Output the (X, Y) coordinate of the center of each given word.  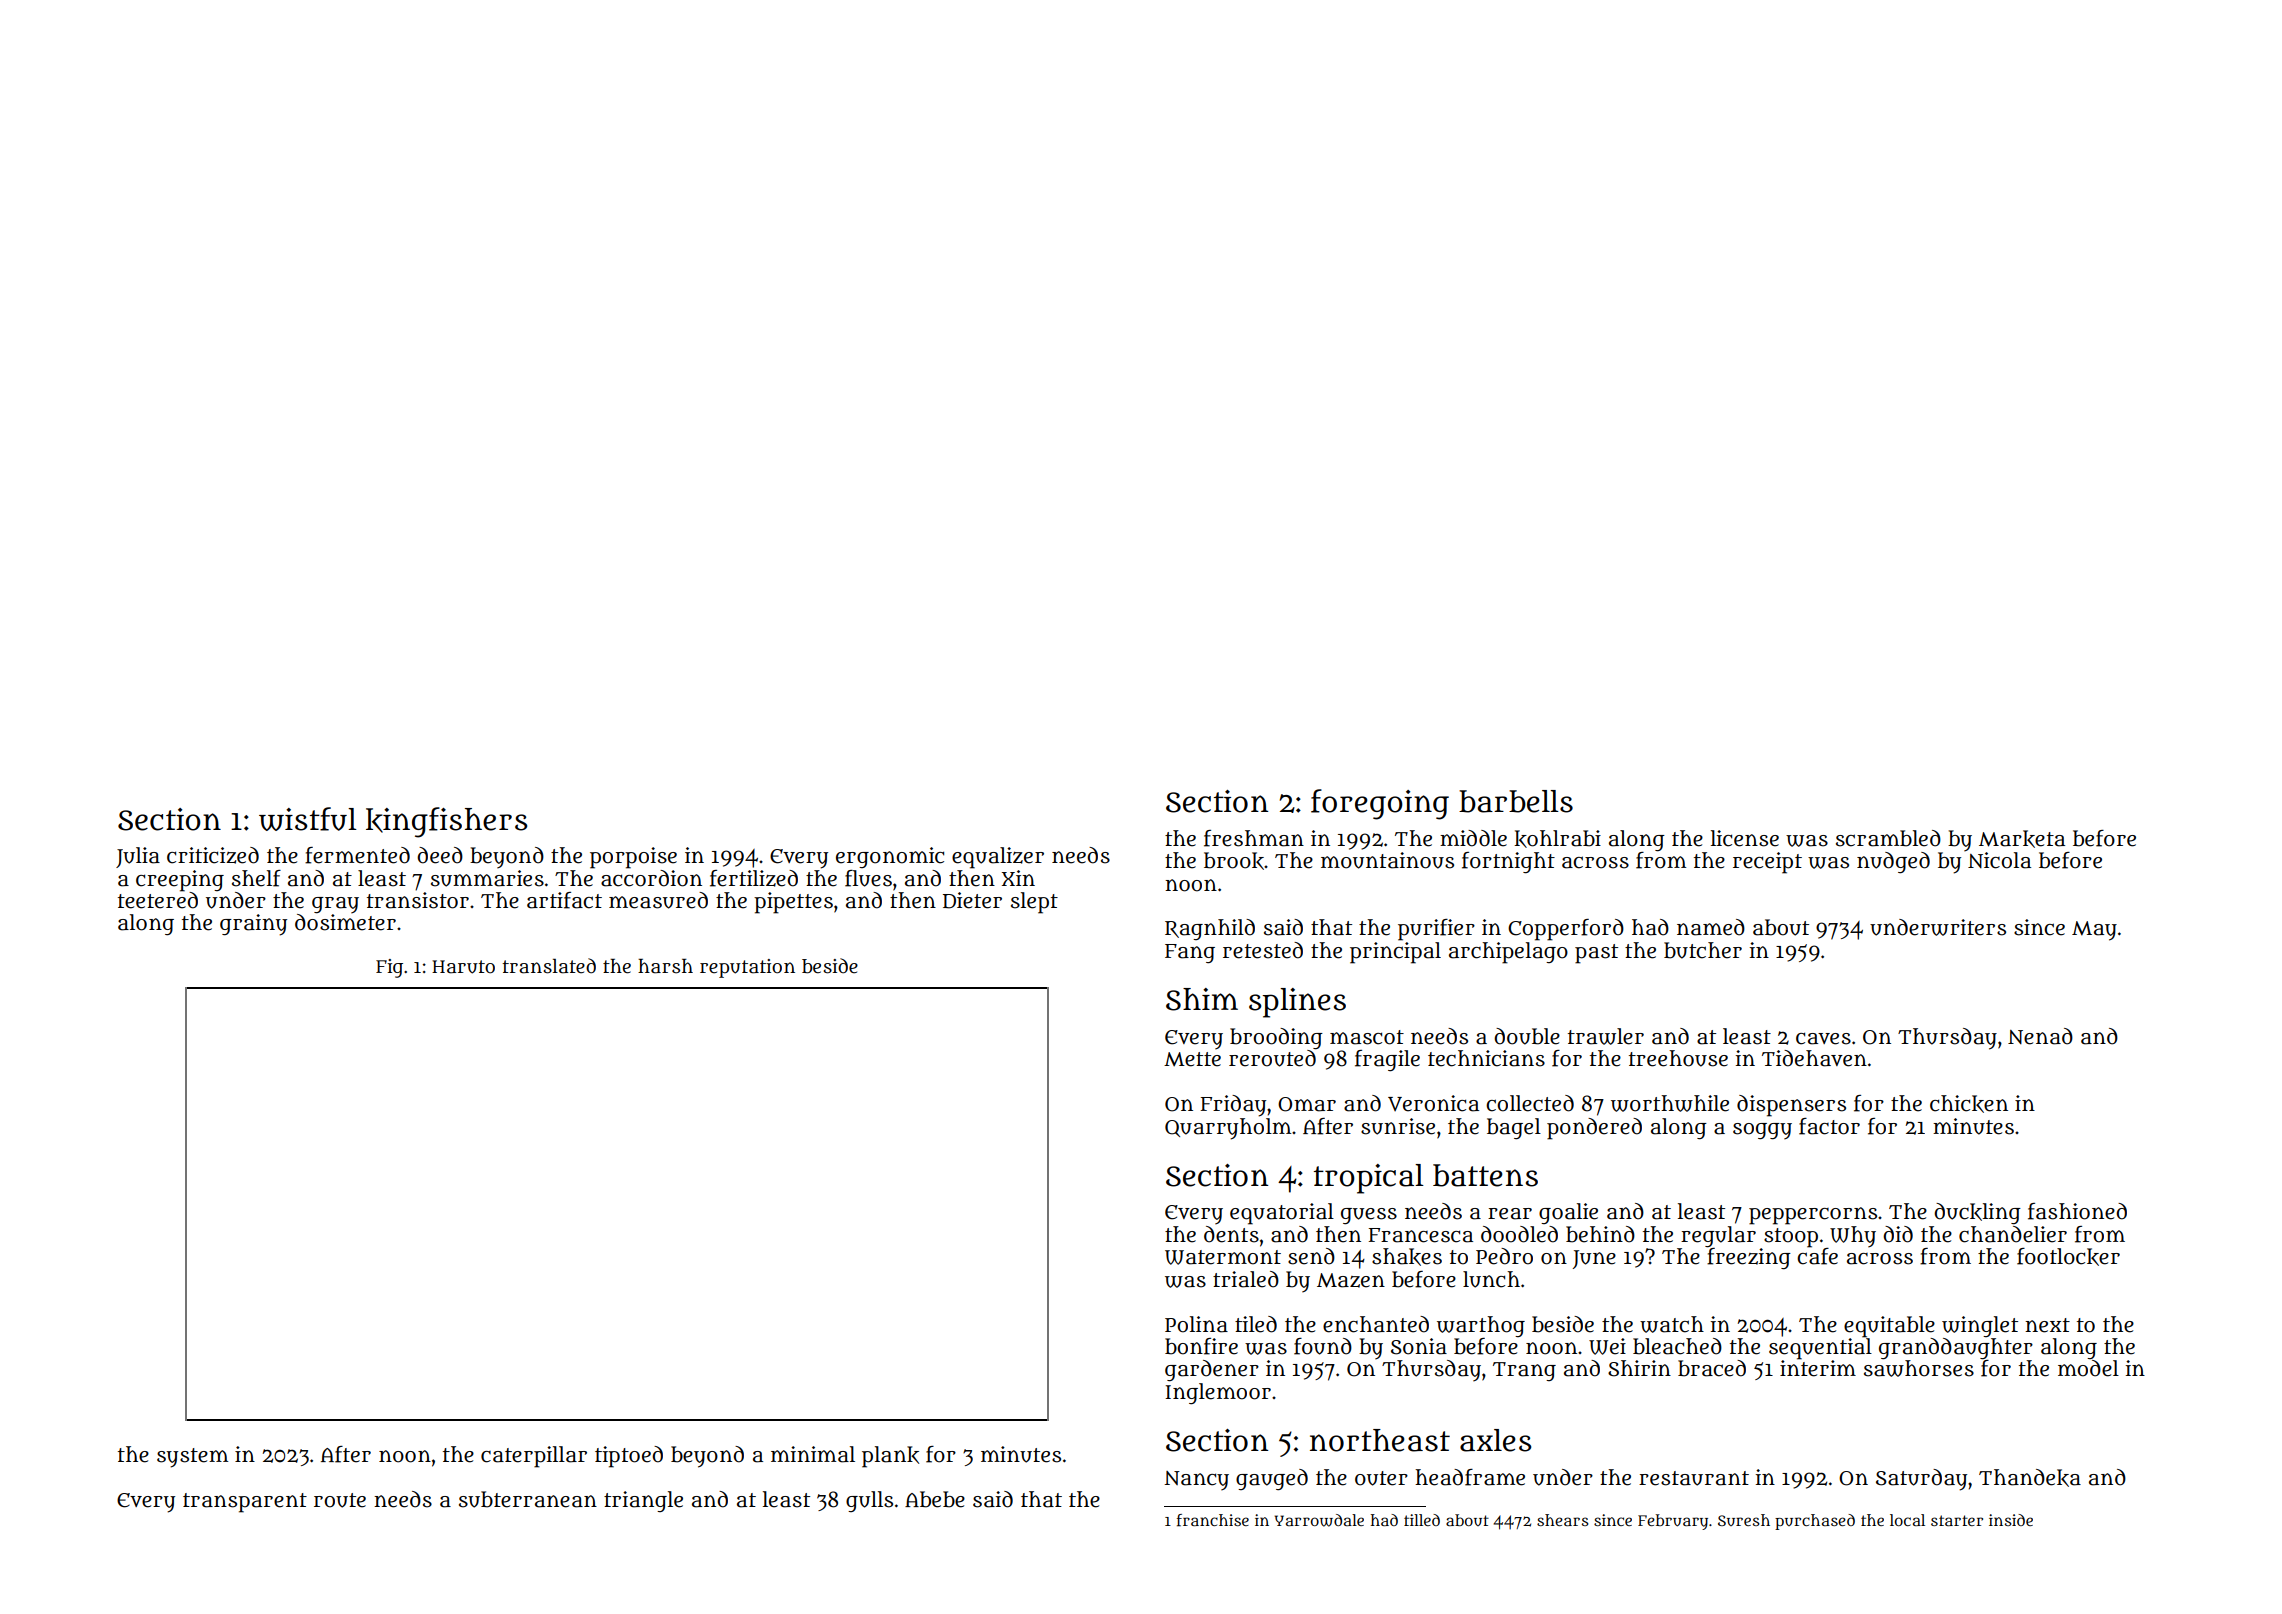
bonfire (1201, 1346)
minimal (813, 1454)
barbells (1516, 801)
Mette (1192, 1059)
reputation (747, 968)
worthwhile (1670, 1103)
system (192, 1458)
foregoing (1380, 804)
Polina (1196, 1324)
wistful (308, 819)
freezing (1749, 1258)
